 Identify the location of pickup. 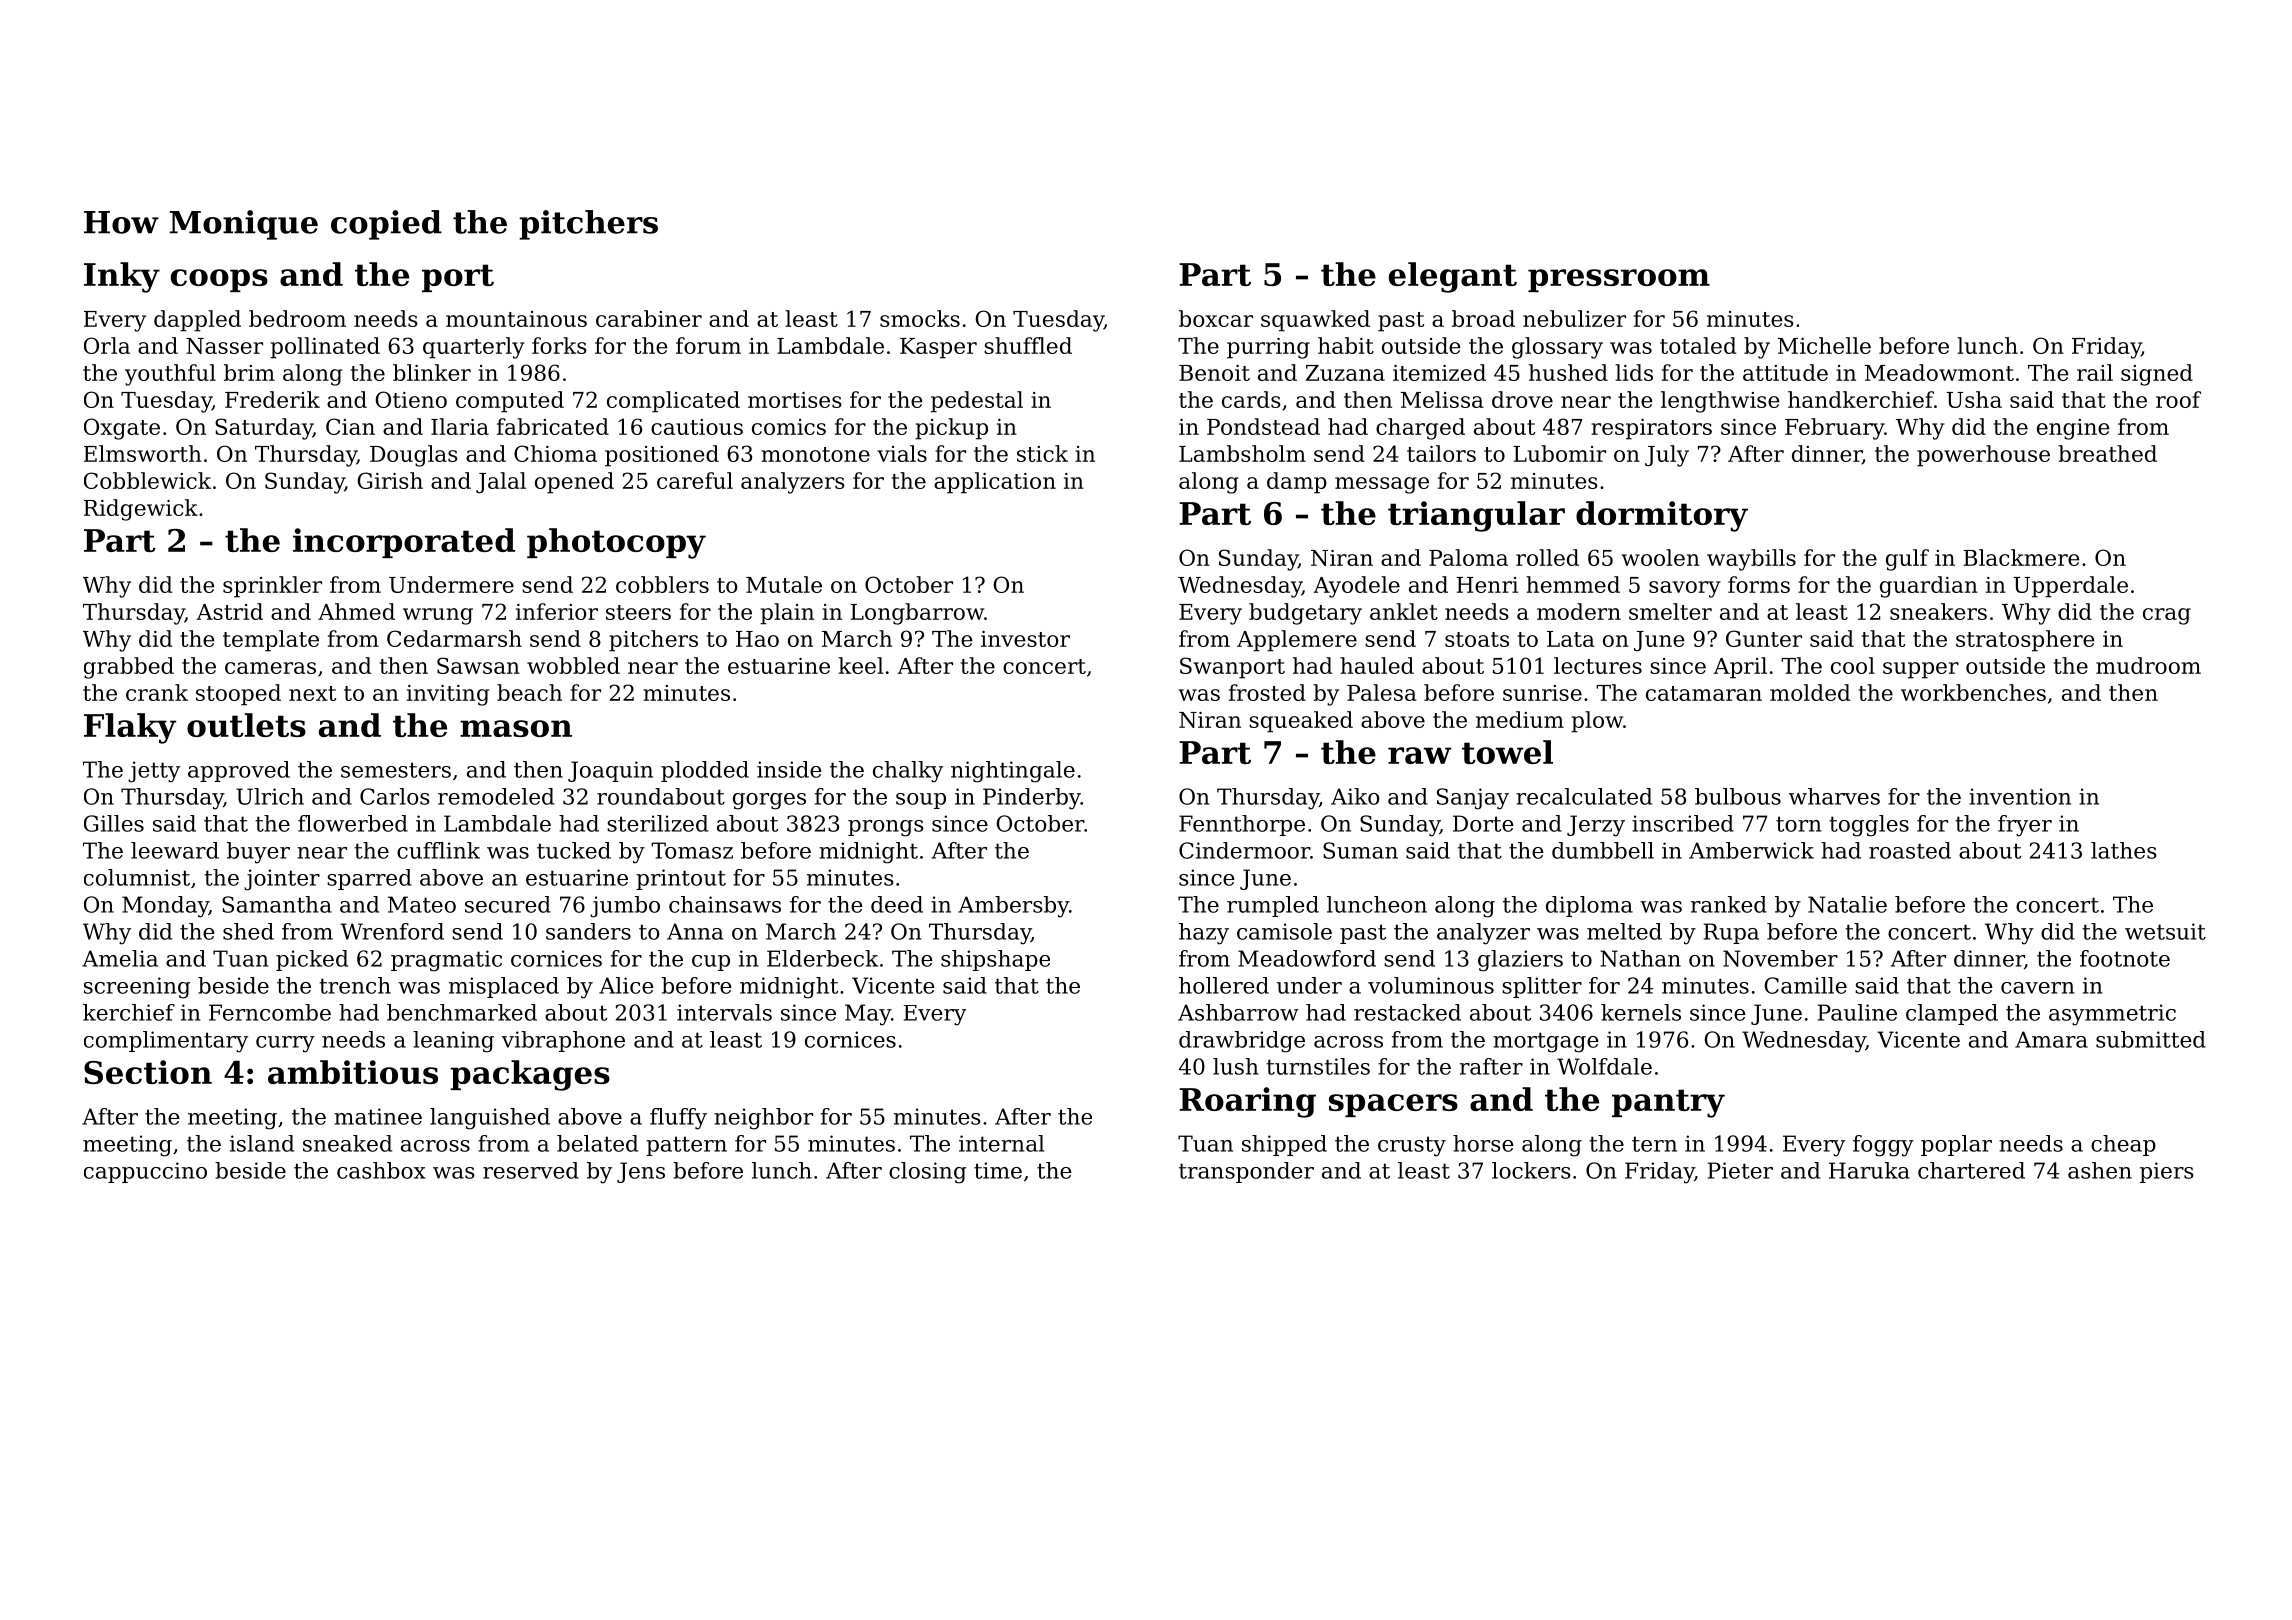
(951, 429).
